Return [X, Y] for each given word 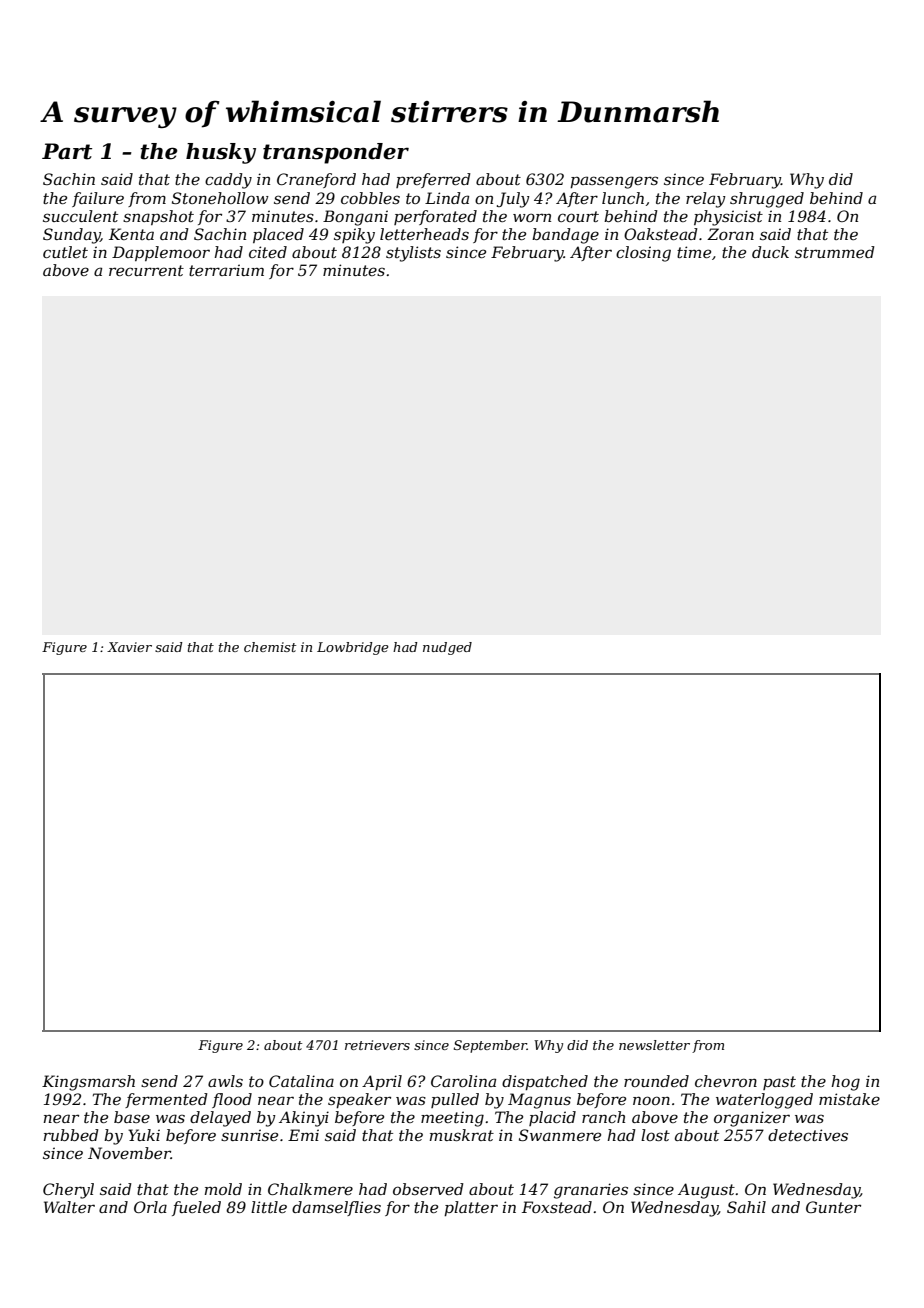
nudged [447, 648]
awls [225, 1081]
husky [221, 153]
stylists [413, 254]
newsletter [654, 1045]
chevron [726, 1081]
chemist [270, 647]
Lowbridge [353, 648]
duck [770, 252]
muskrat [462, 1135]
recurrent [146, 270]
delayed [220, 1119]
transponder [336, 153]
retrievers [377, 1045]
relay [706, 200]
